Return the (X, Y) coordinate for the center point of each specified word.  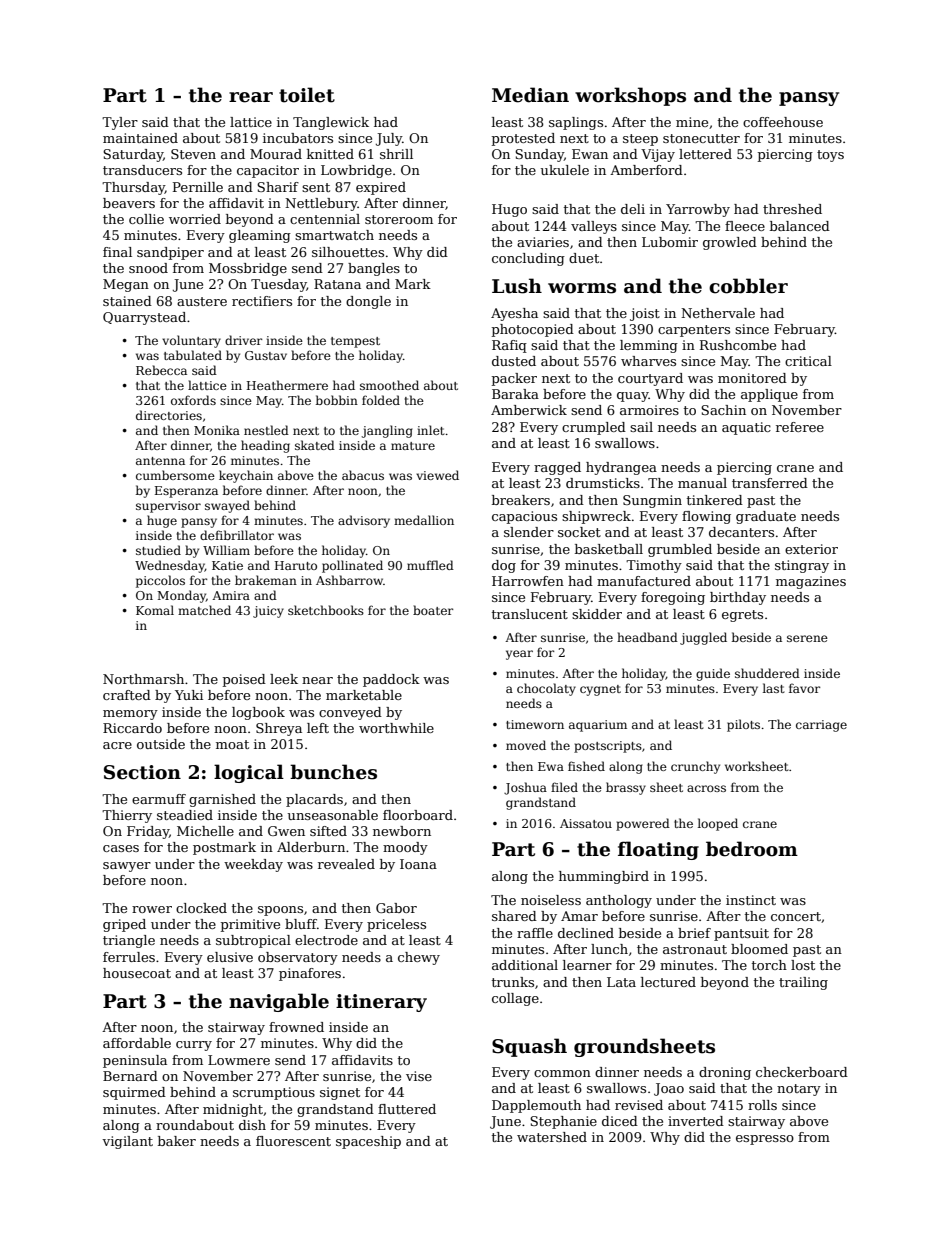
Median (530, 95)
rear (251, 97)
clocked (201, 908)
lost (803, 965)
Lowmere (239, 1060)
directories (169, 415)
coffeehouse (783, 122)
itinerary (381, 1003)
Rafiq (509, 346)
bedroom (752, 849)
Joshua (525, 788)
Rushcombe (738, 345)
